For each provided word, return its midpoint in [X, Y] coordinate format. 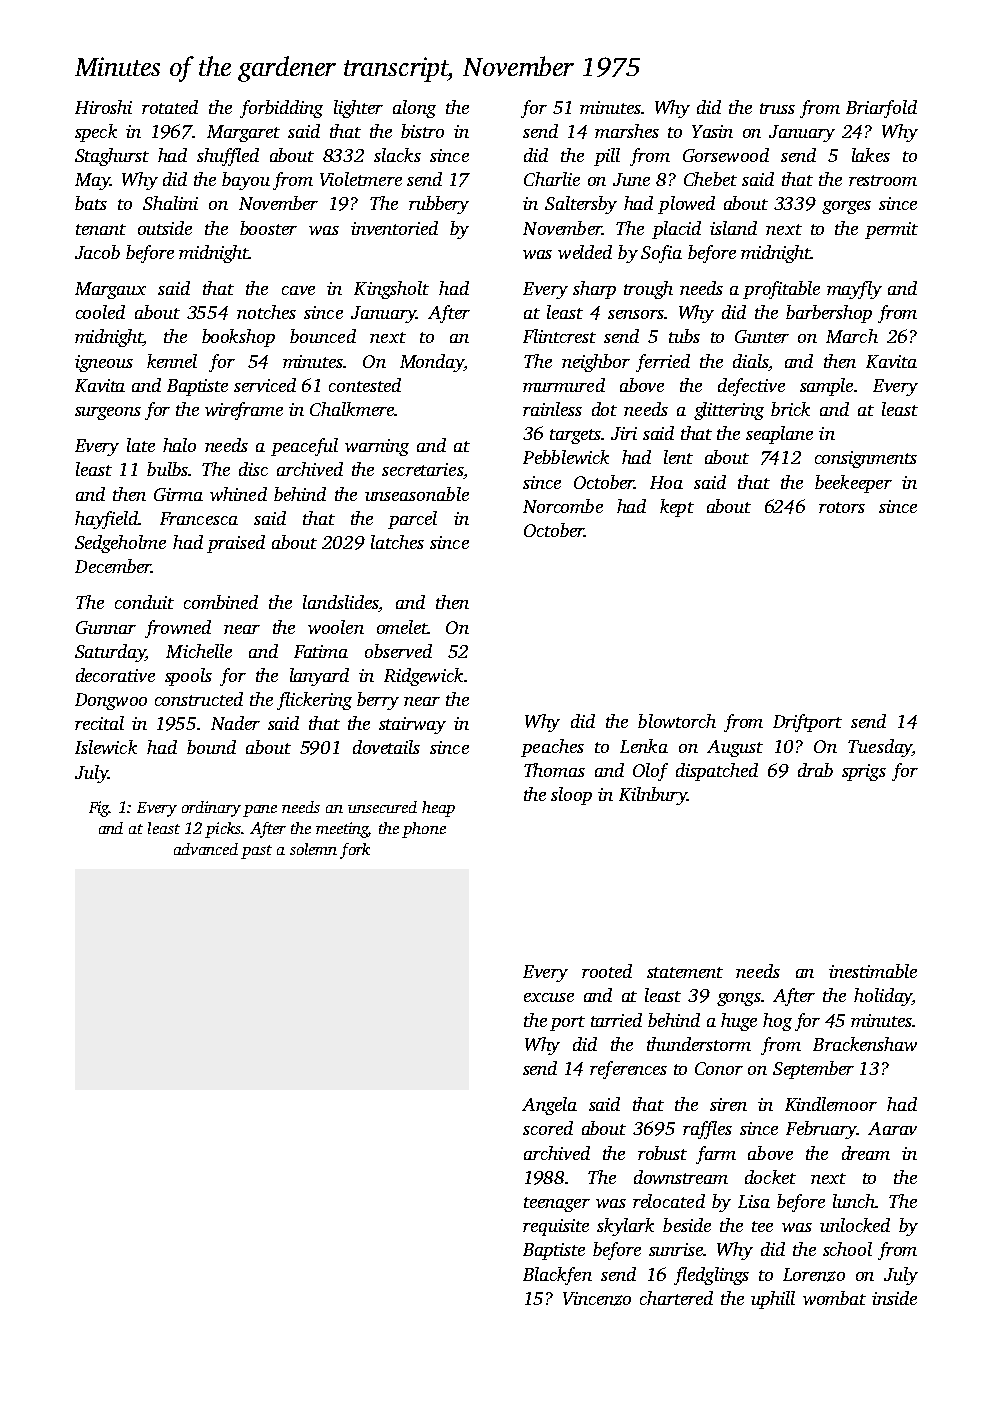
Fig [99, 809]
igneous [104, 363]
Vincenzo [597, 1299]
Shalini [170, 203]
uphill [773, 1300]
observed [398, 651]
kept [677, 508]
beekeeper [853, 484]
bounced [323, 336]
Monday [432, 363]
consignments [866, 459]
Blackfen [557, 1276]
